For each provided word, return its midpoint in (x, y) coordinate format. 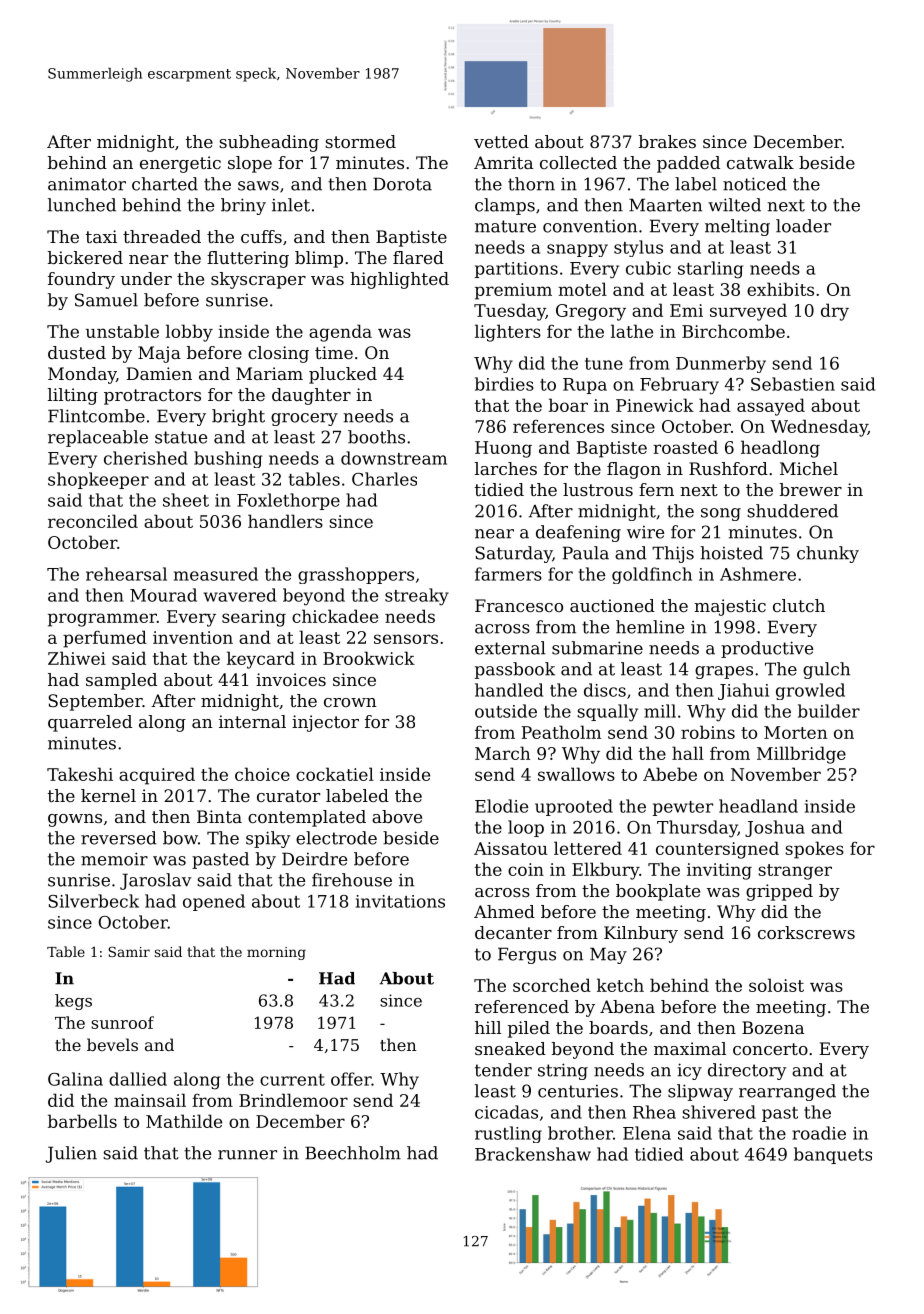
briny (243, 206)
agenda (340, 333)
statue (181, 437)
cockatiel (335, 774)
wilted (734, 205)
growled (810, 691)
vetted (501, 141)
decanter (513, 932)
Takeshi (80, 774)
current (292, 1080)
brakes (667, 141)
